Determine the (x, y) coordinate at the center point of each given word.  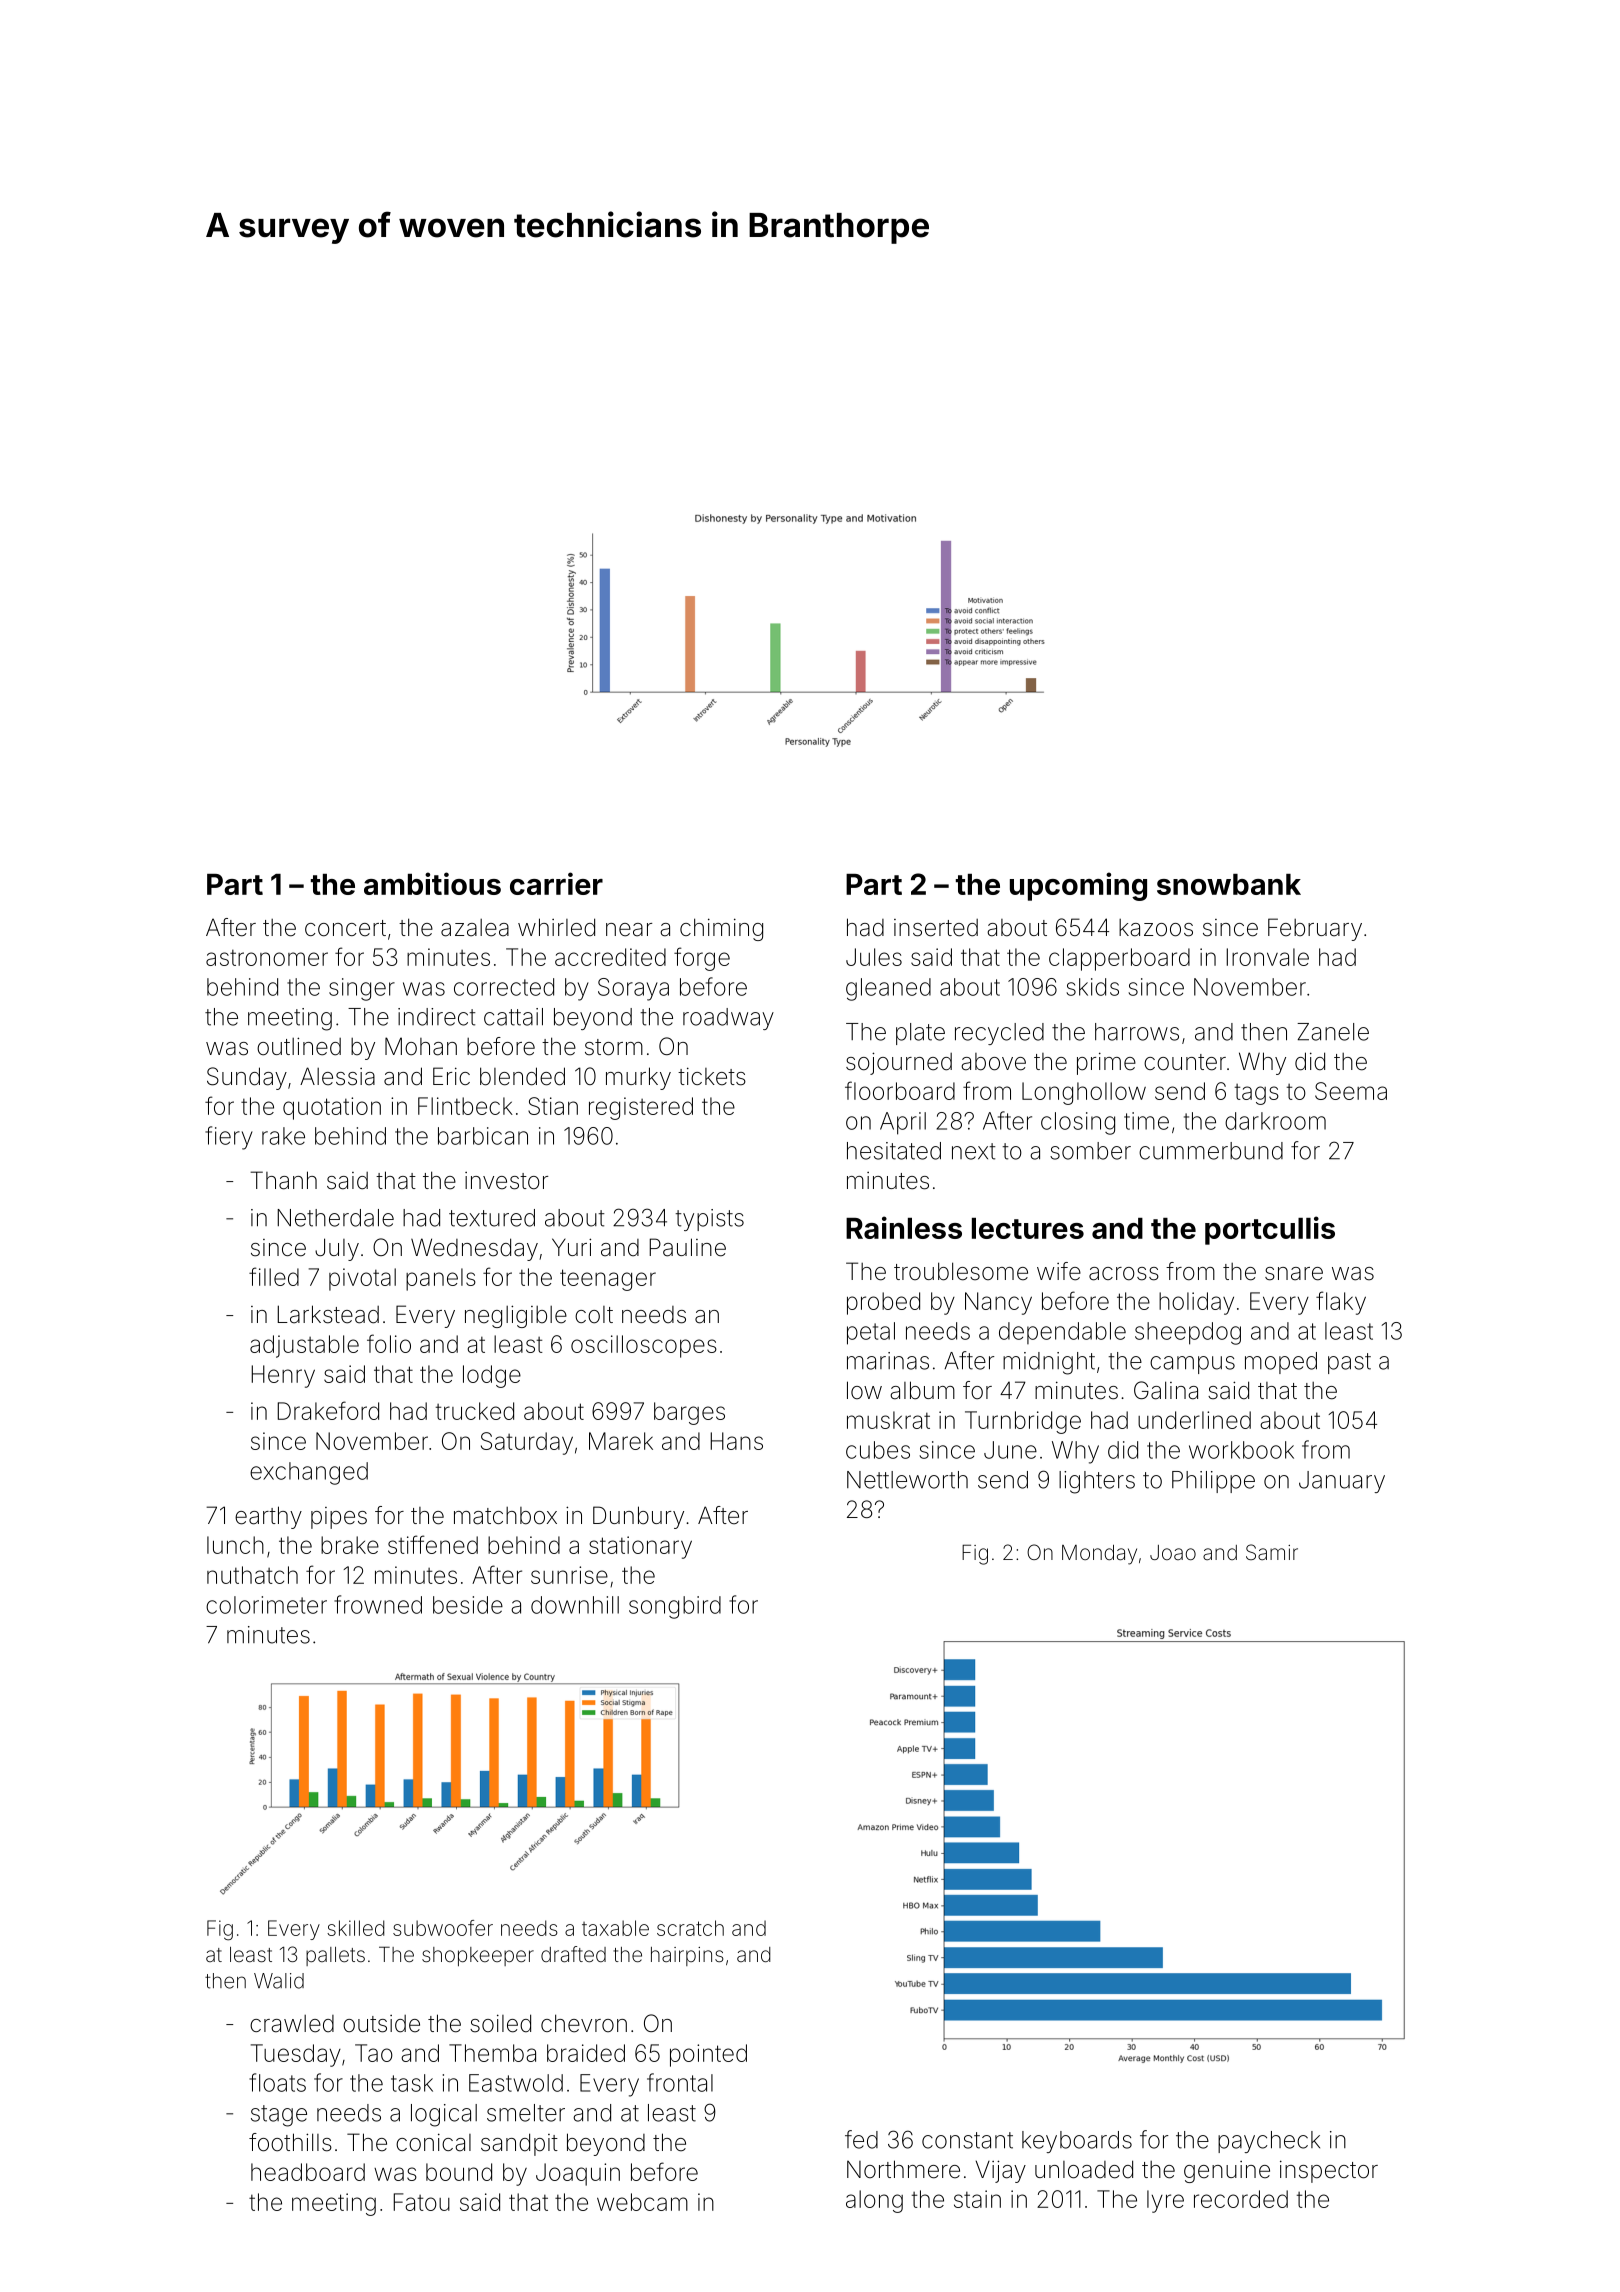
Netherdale (335, 1218)
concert (345, 928)
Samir (1272, 1552)
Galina (1166, 1390)
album (922, 1390)
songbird (675, 1607)
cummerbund (1211, 1151)
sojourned (899, 1063)
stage (279, 2116)
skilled (356, 1928)
